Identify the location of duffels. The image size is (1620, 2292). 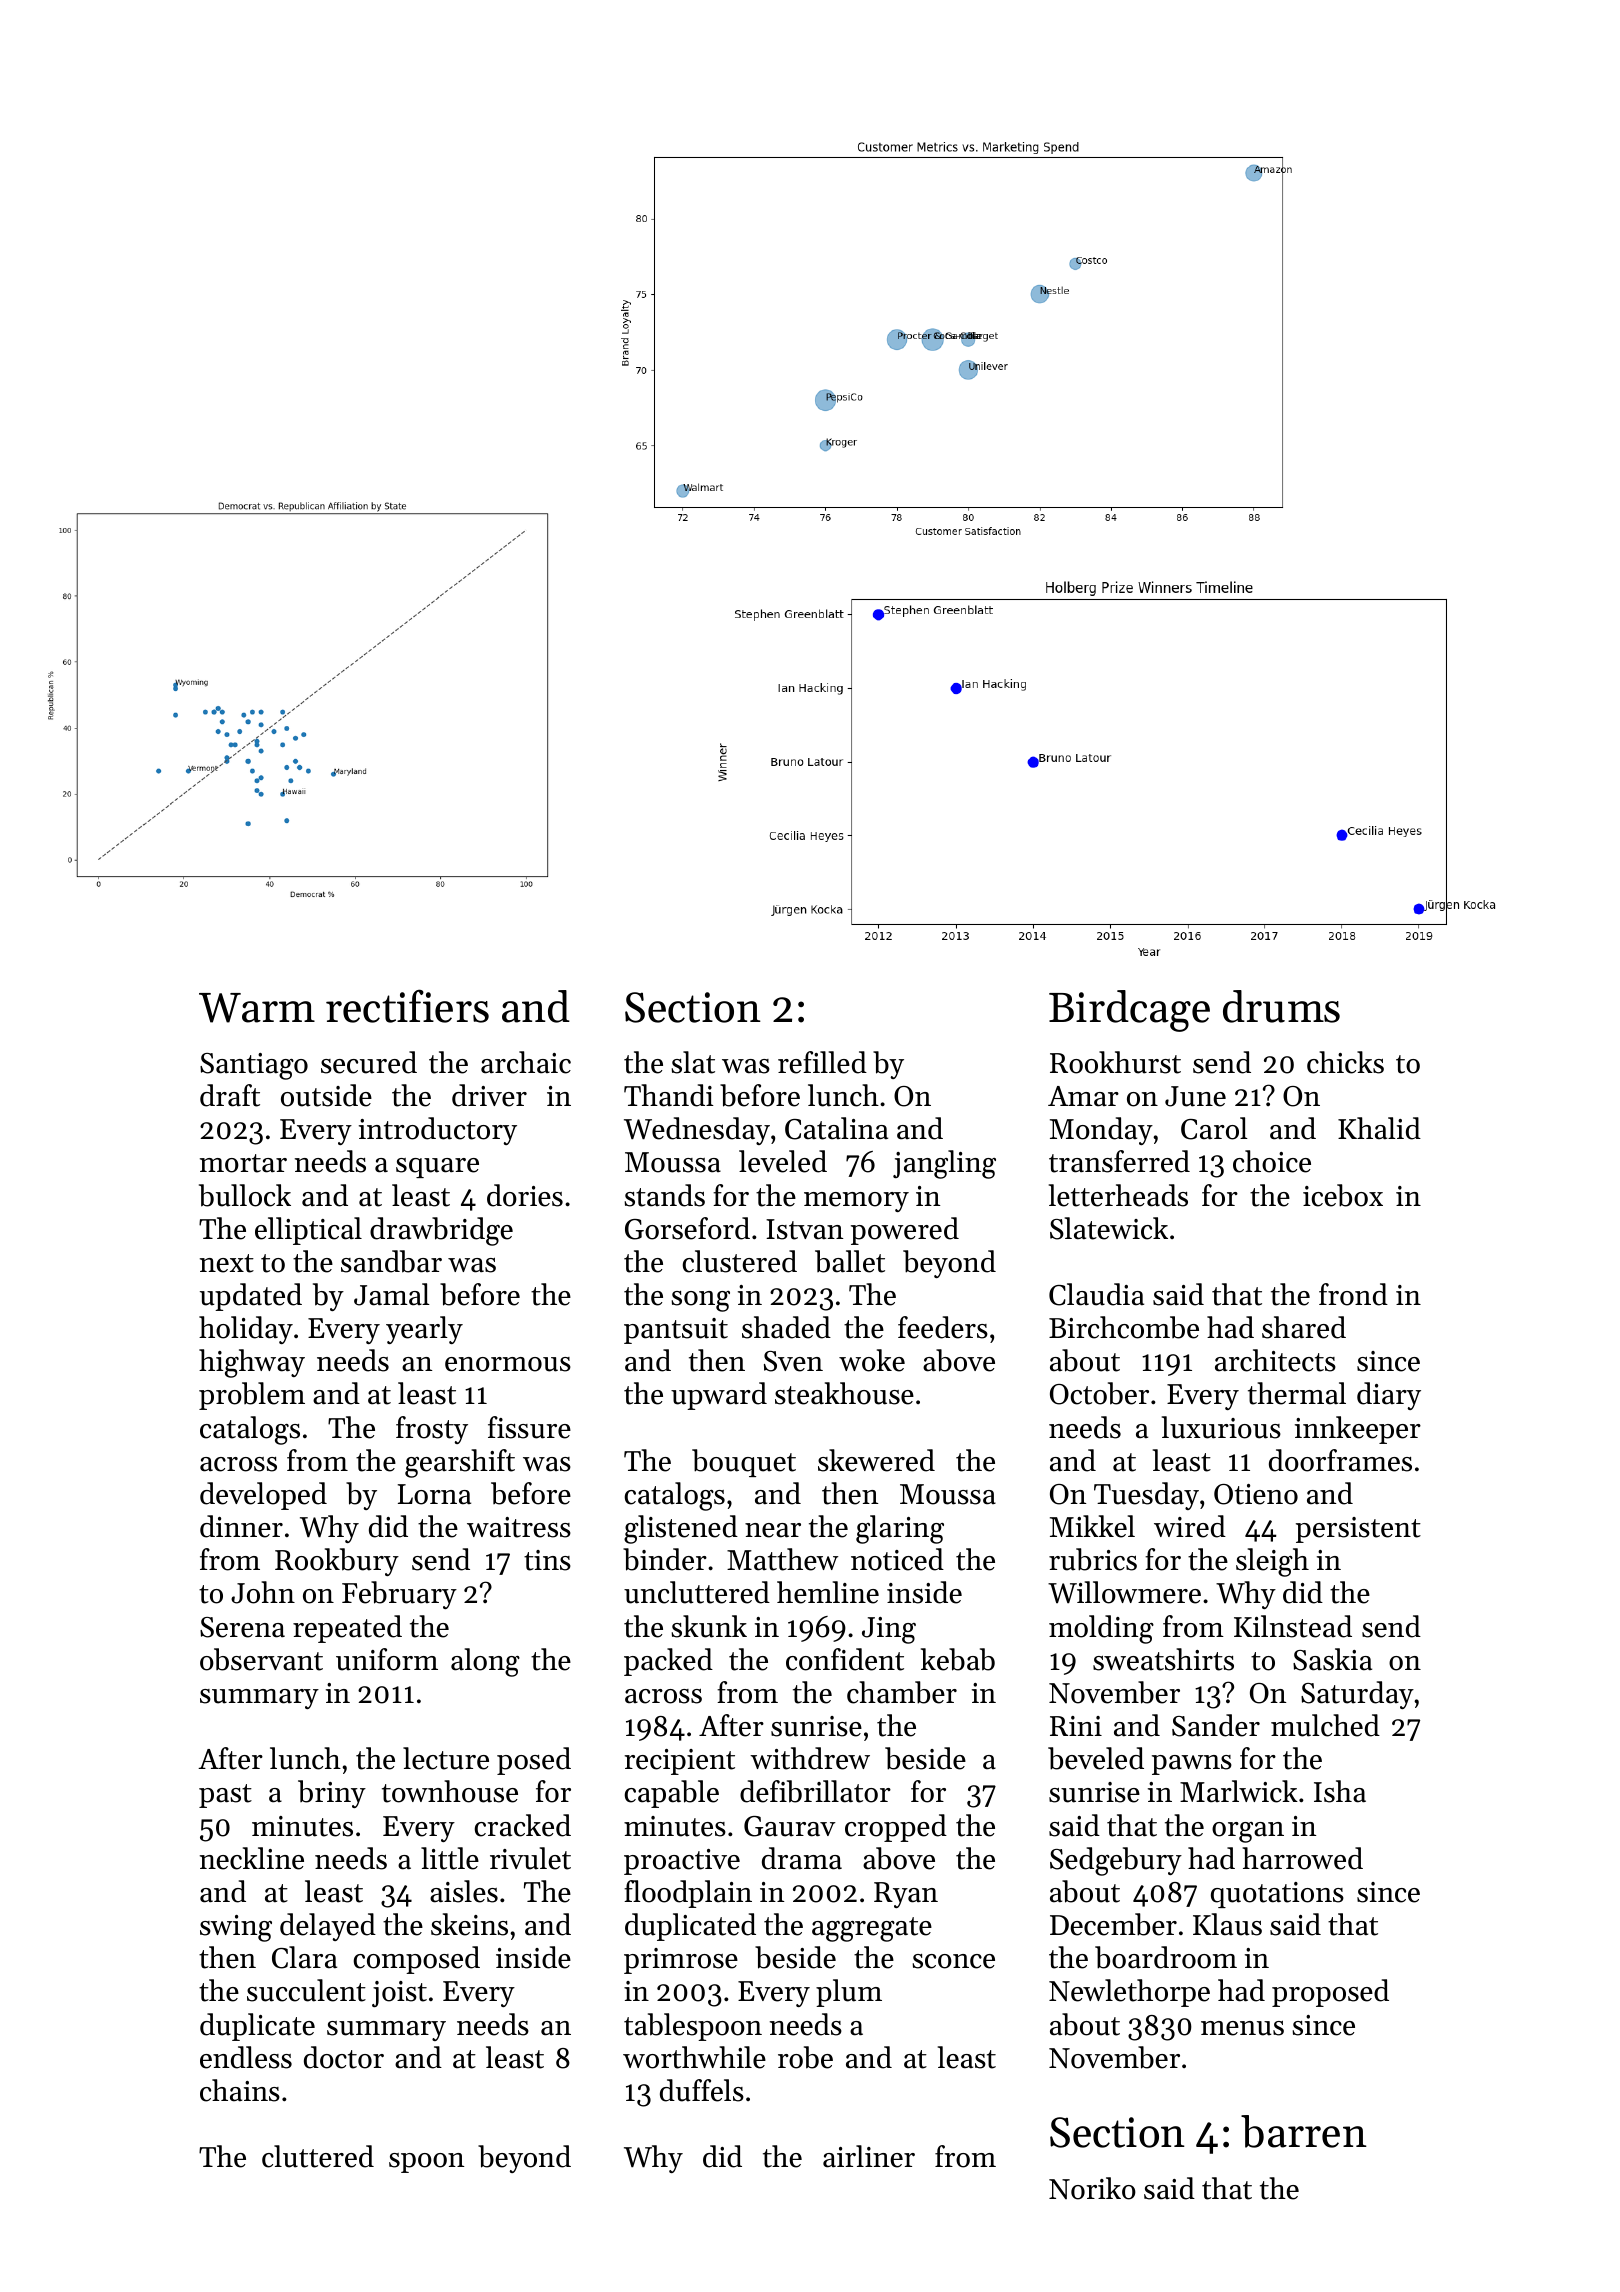
(702, 2090).
